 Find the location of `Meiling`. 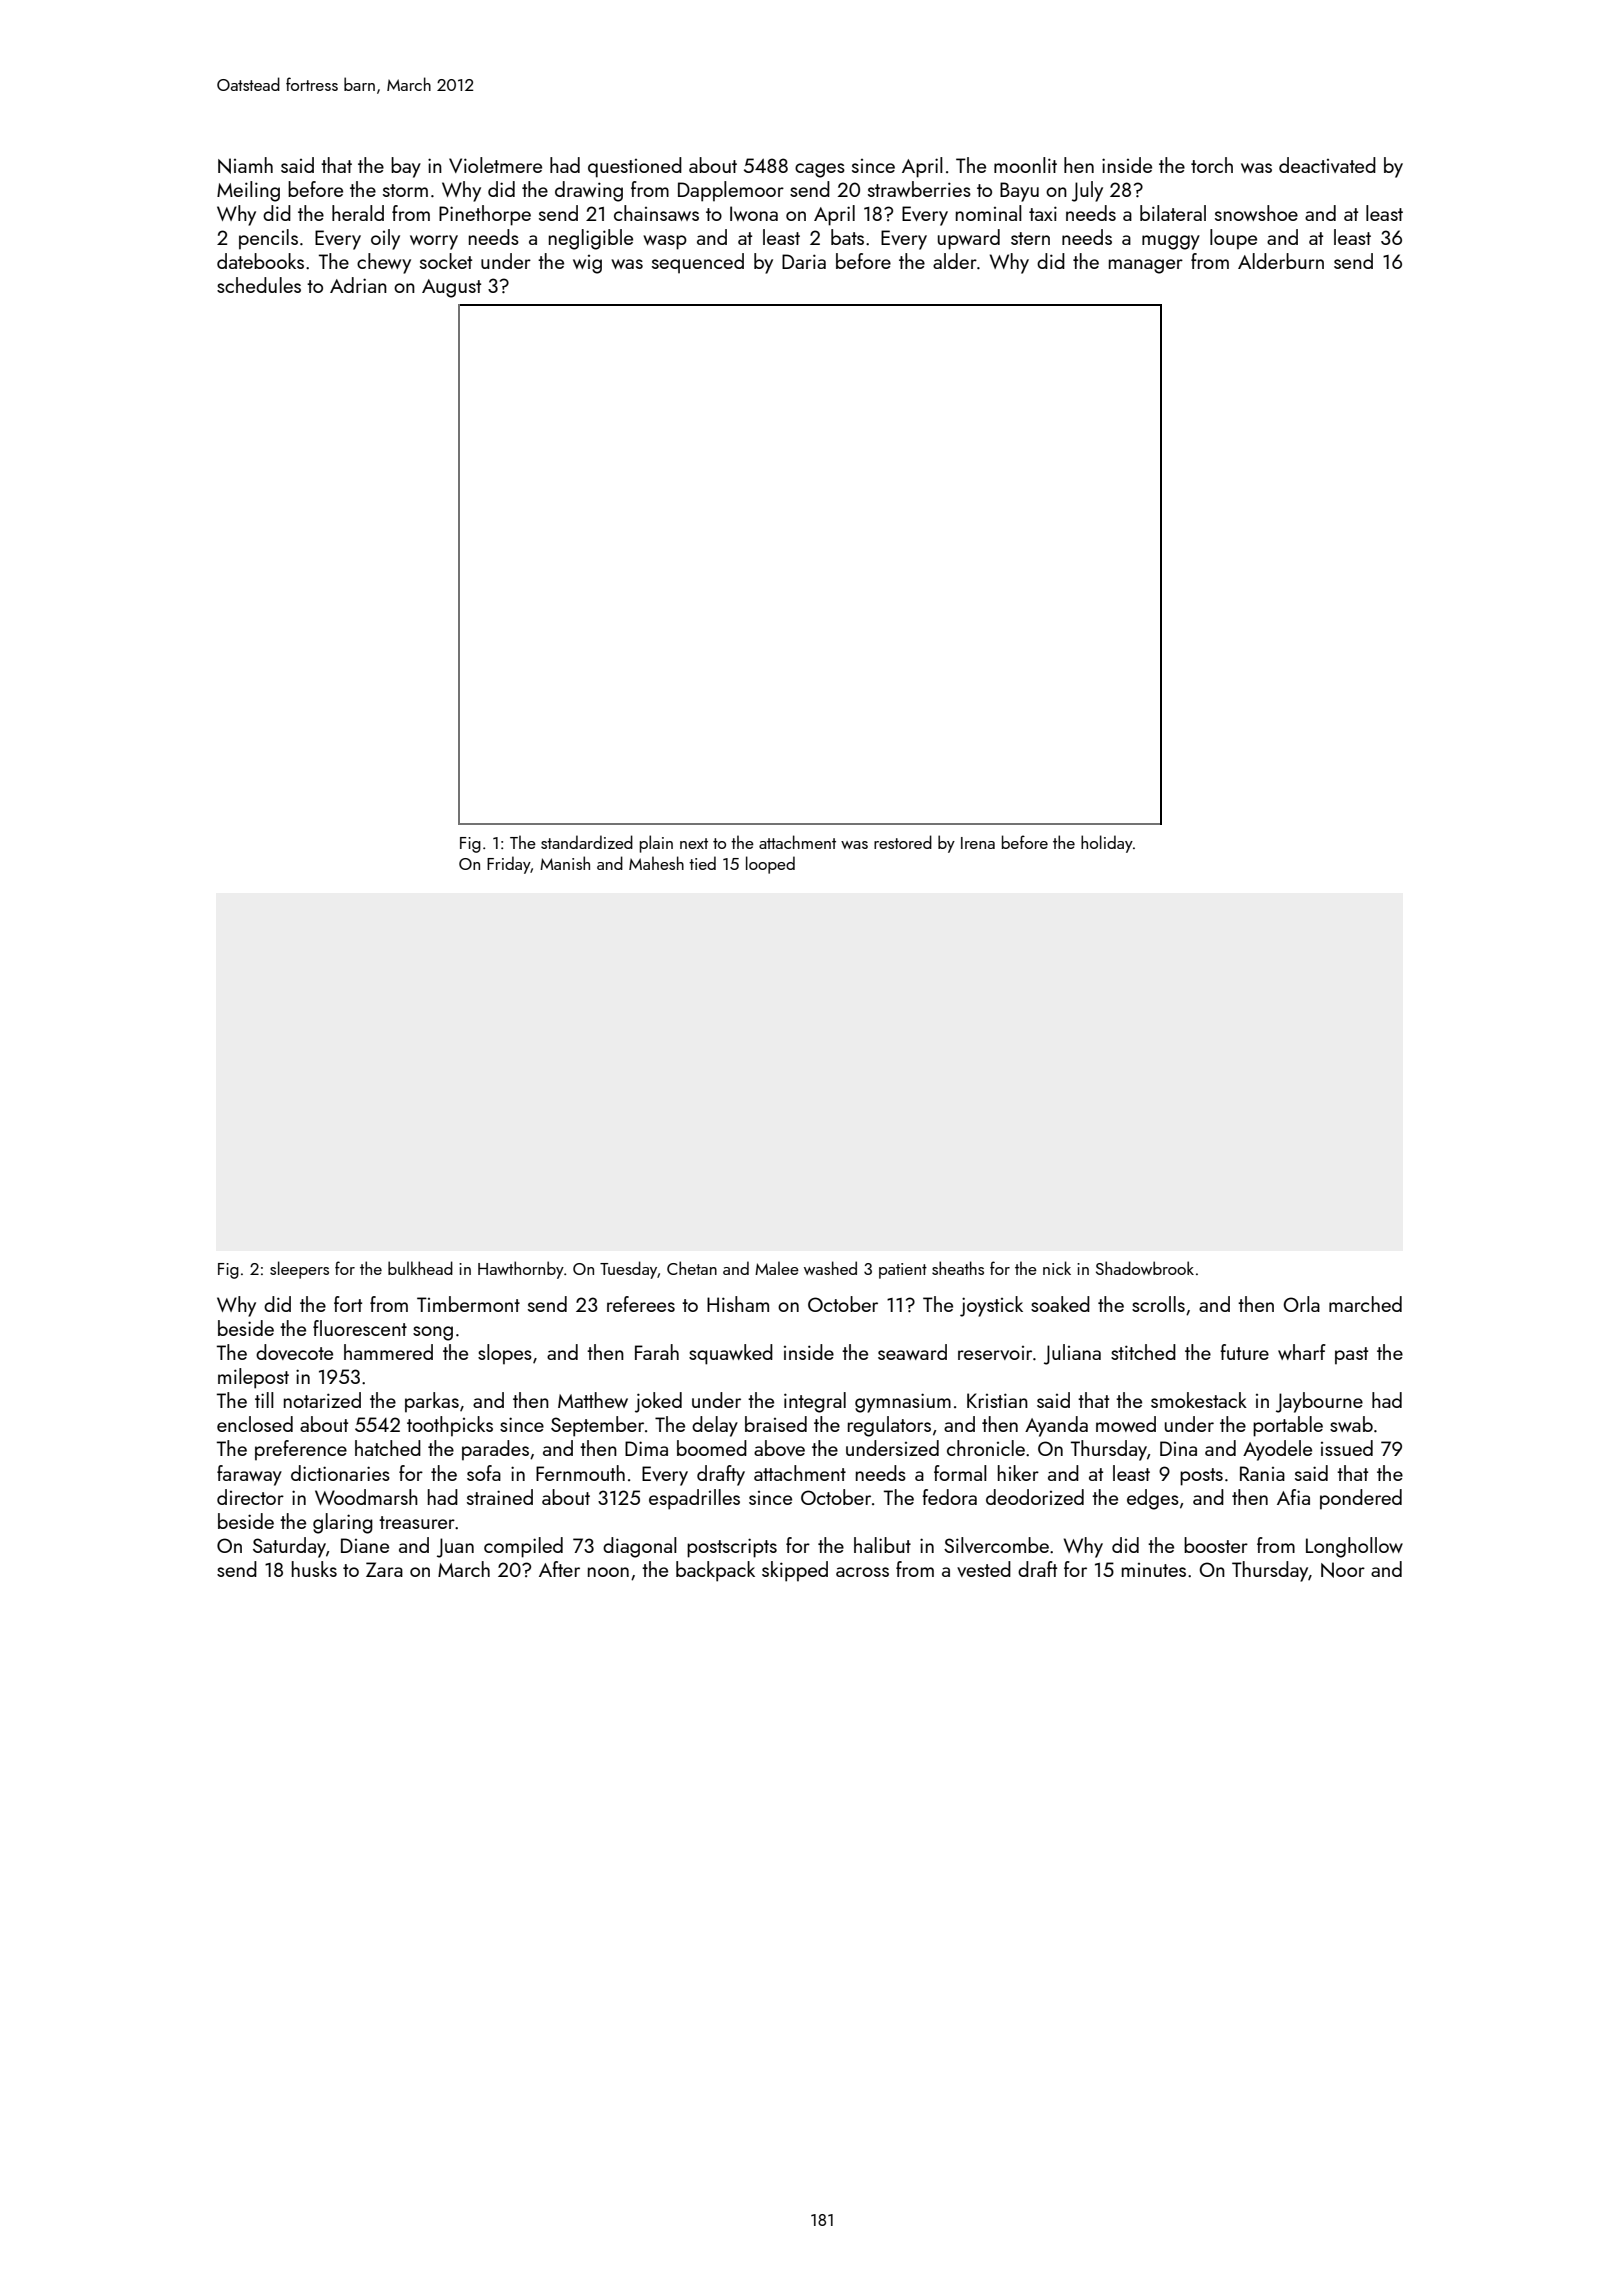

Meiling is located at coordinates (248, 191).
